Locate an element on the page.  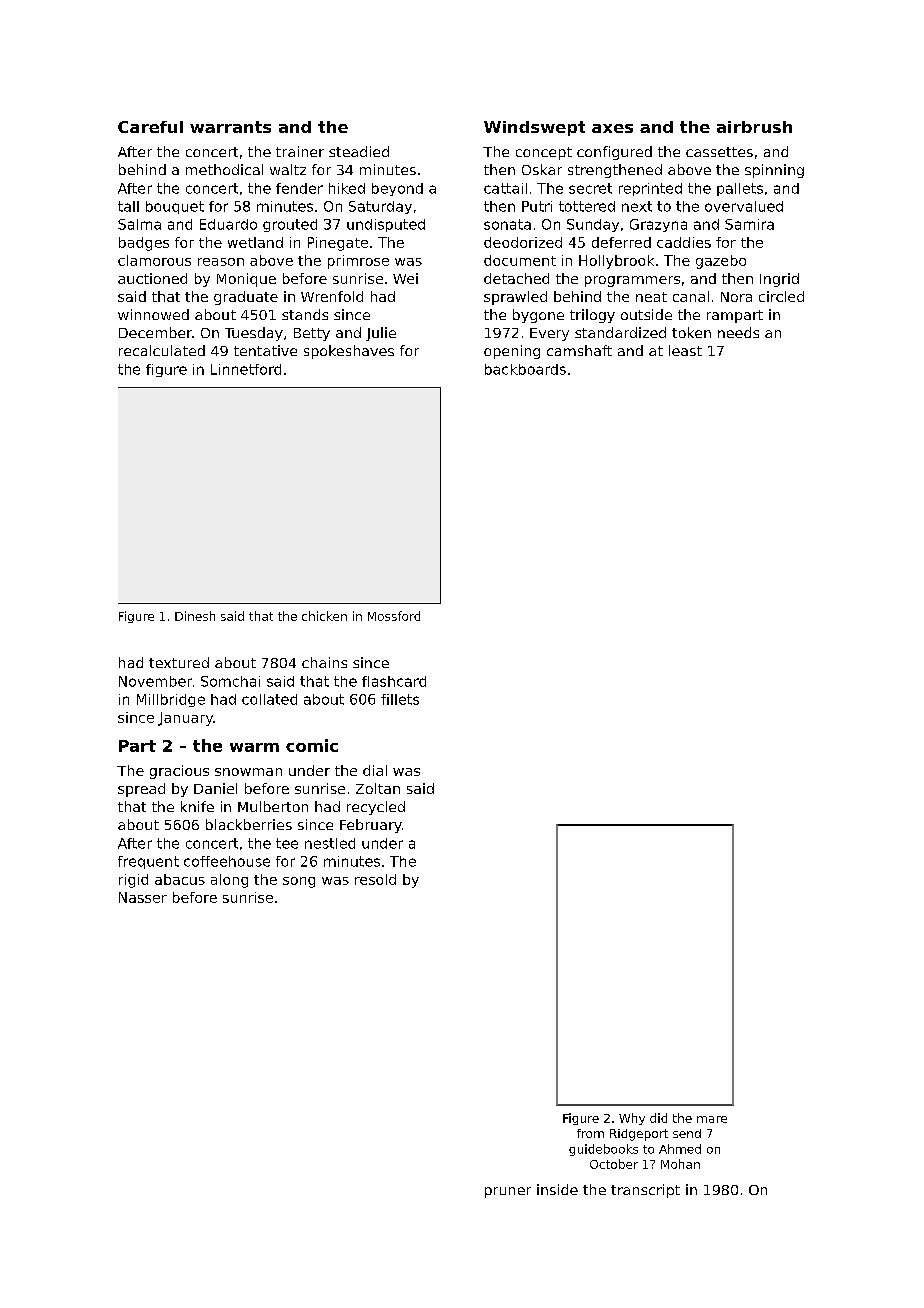
dial is located at coordinates (375, 770).
